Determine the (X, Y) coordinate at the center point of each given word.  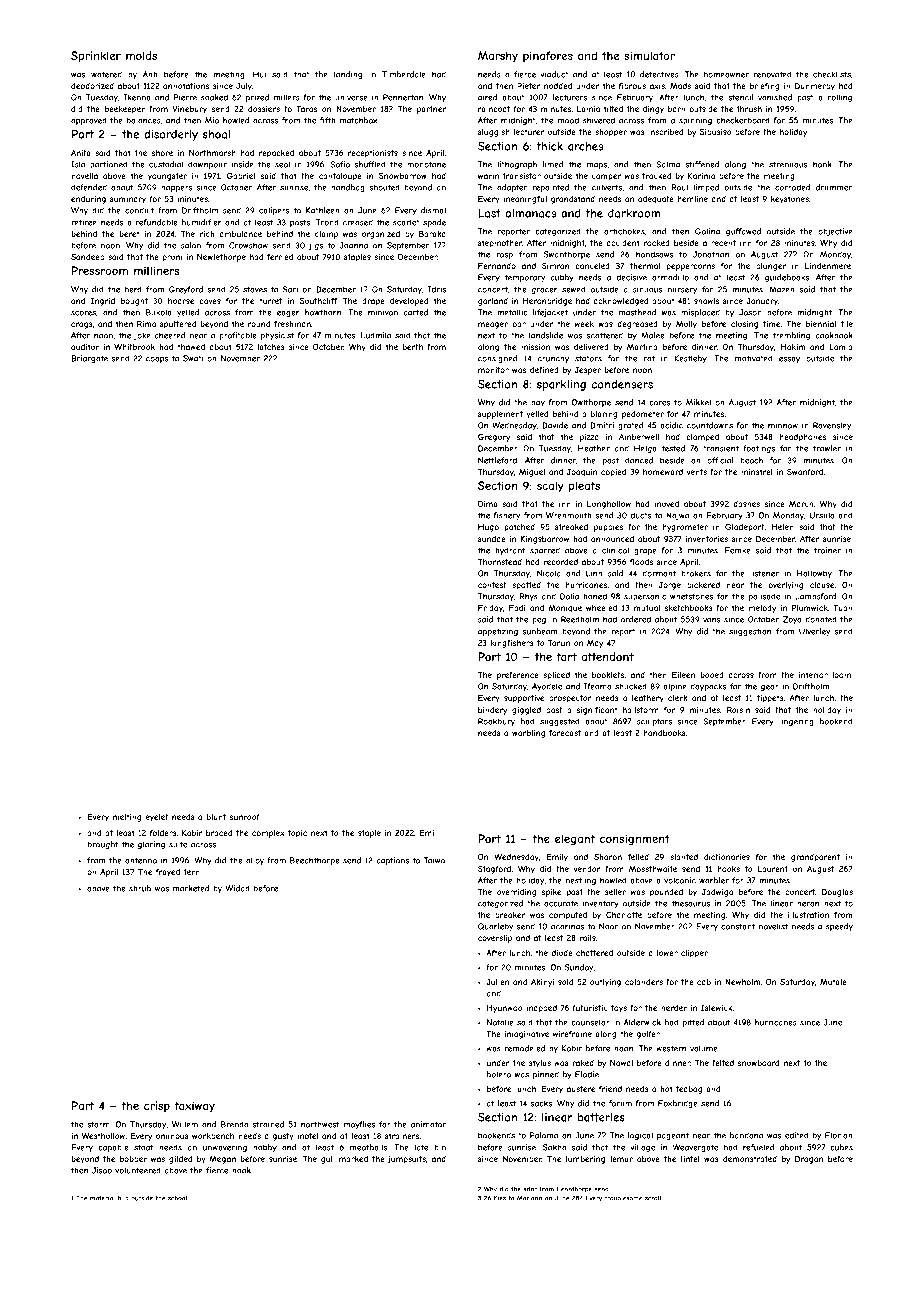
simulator (649, 55)
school (177, 1198)
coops (157, 360)
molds (141, 55)
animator (428, 1124)
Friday (490, 608)
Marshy (498, 56)
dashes (746, 504)
